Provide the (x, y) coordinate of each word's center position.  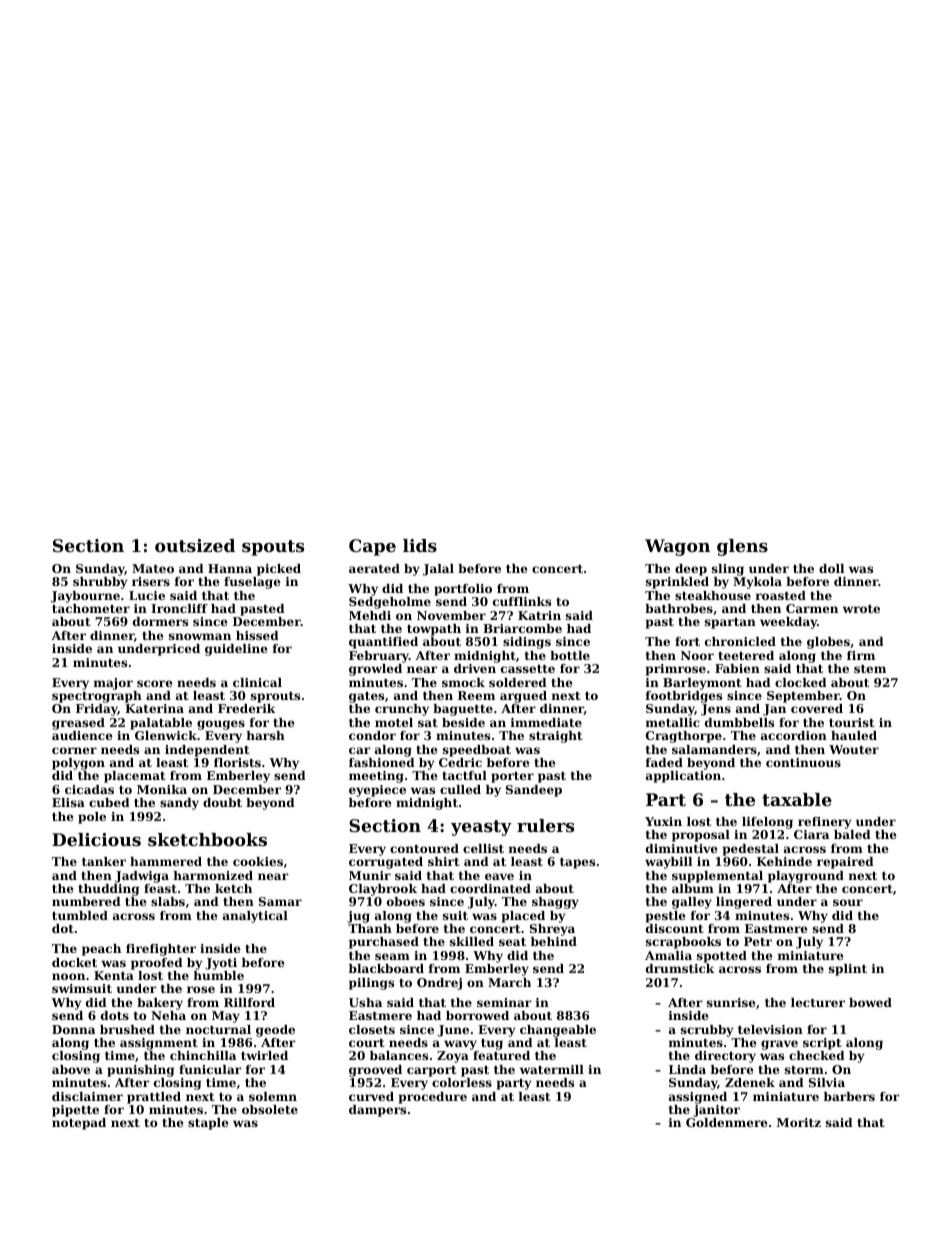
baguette (463, 710)
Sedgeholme (390, 603)
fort (687, 641)
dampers (377, 1111)
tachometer (91, 608)
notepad (79, 1124)
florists (237, 762)
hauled (854, 735)
